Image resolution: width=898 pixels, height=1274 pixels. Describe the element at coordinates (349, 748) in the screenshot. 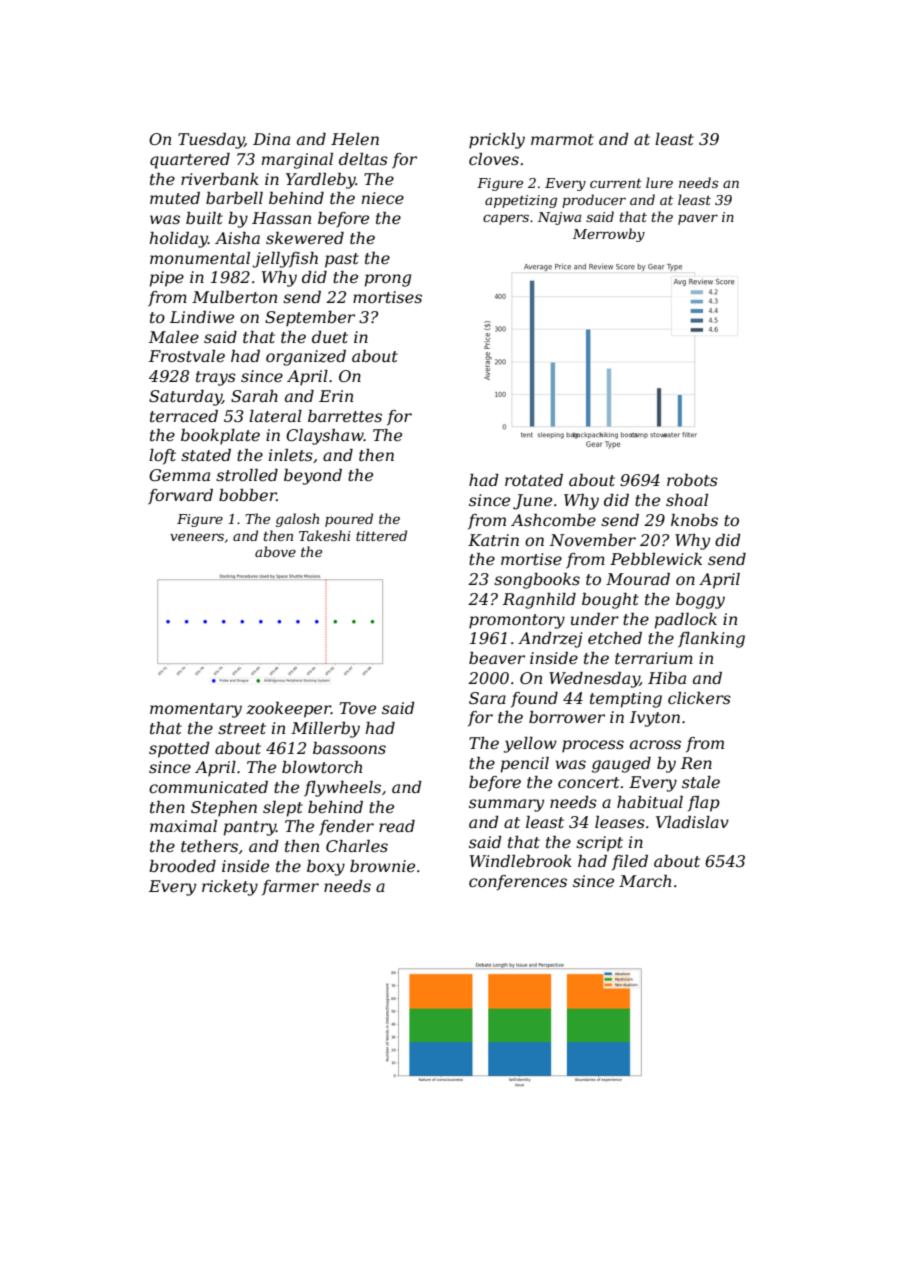

I see `bassoons` at that location.
